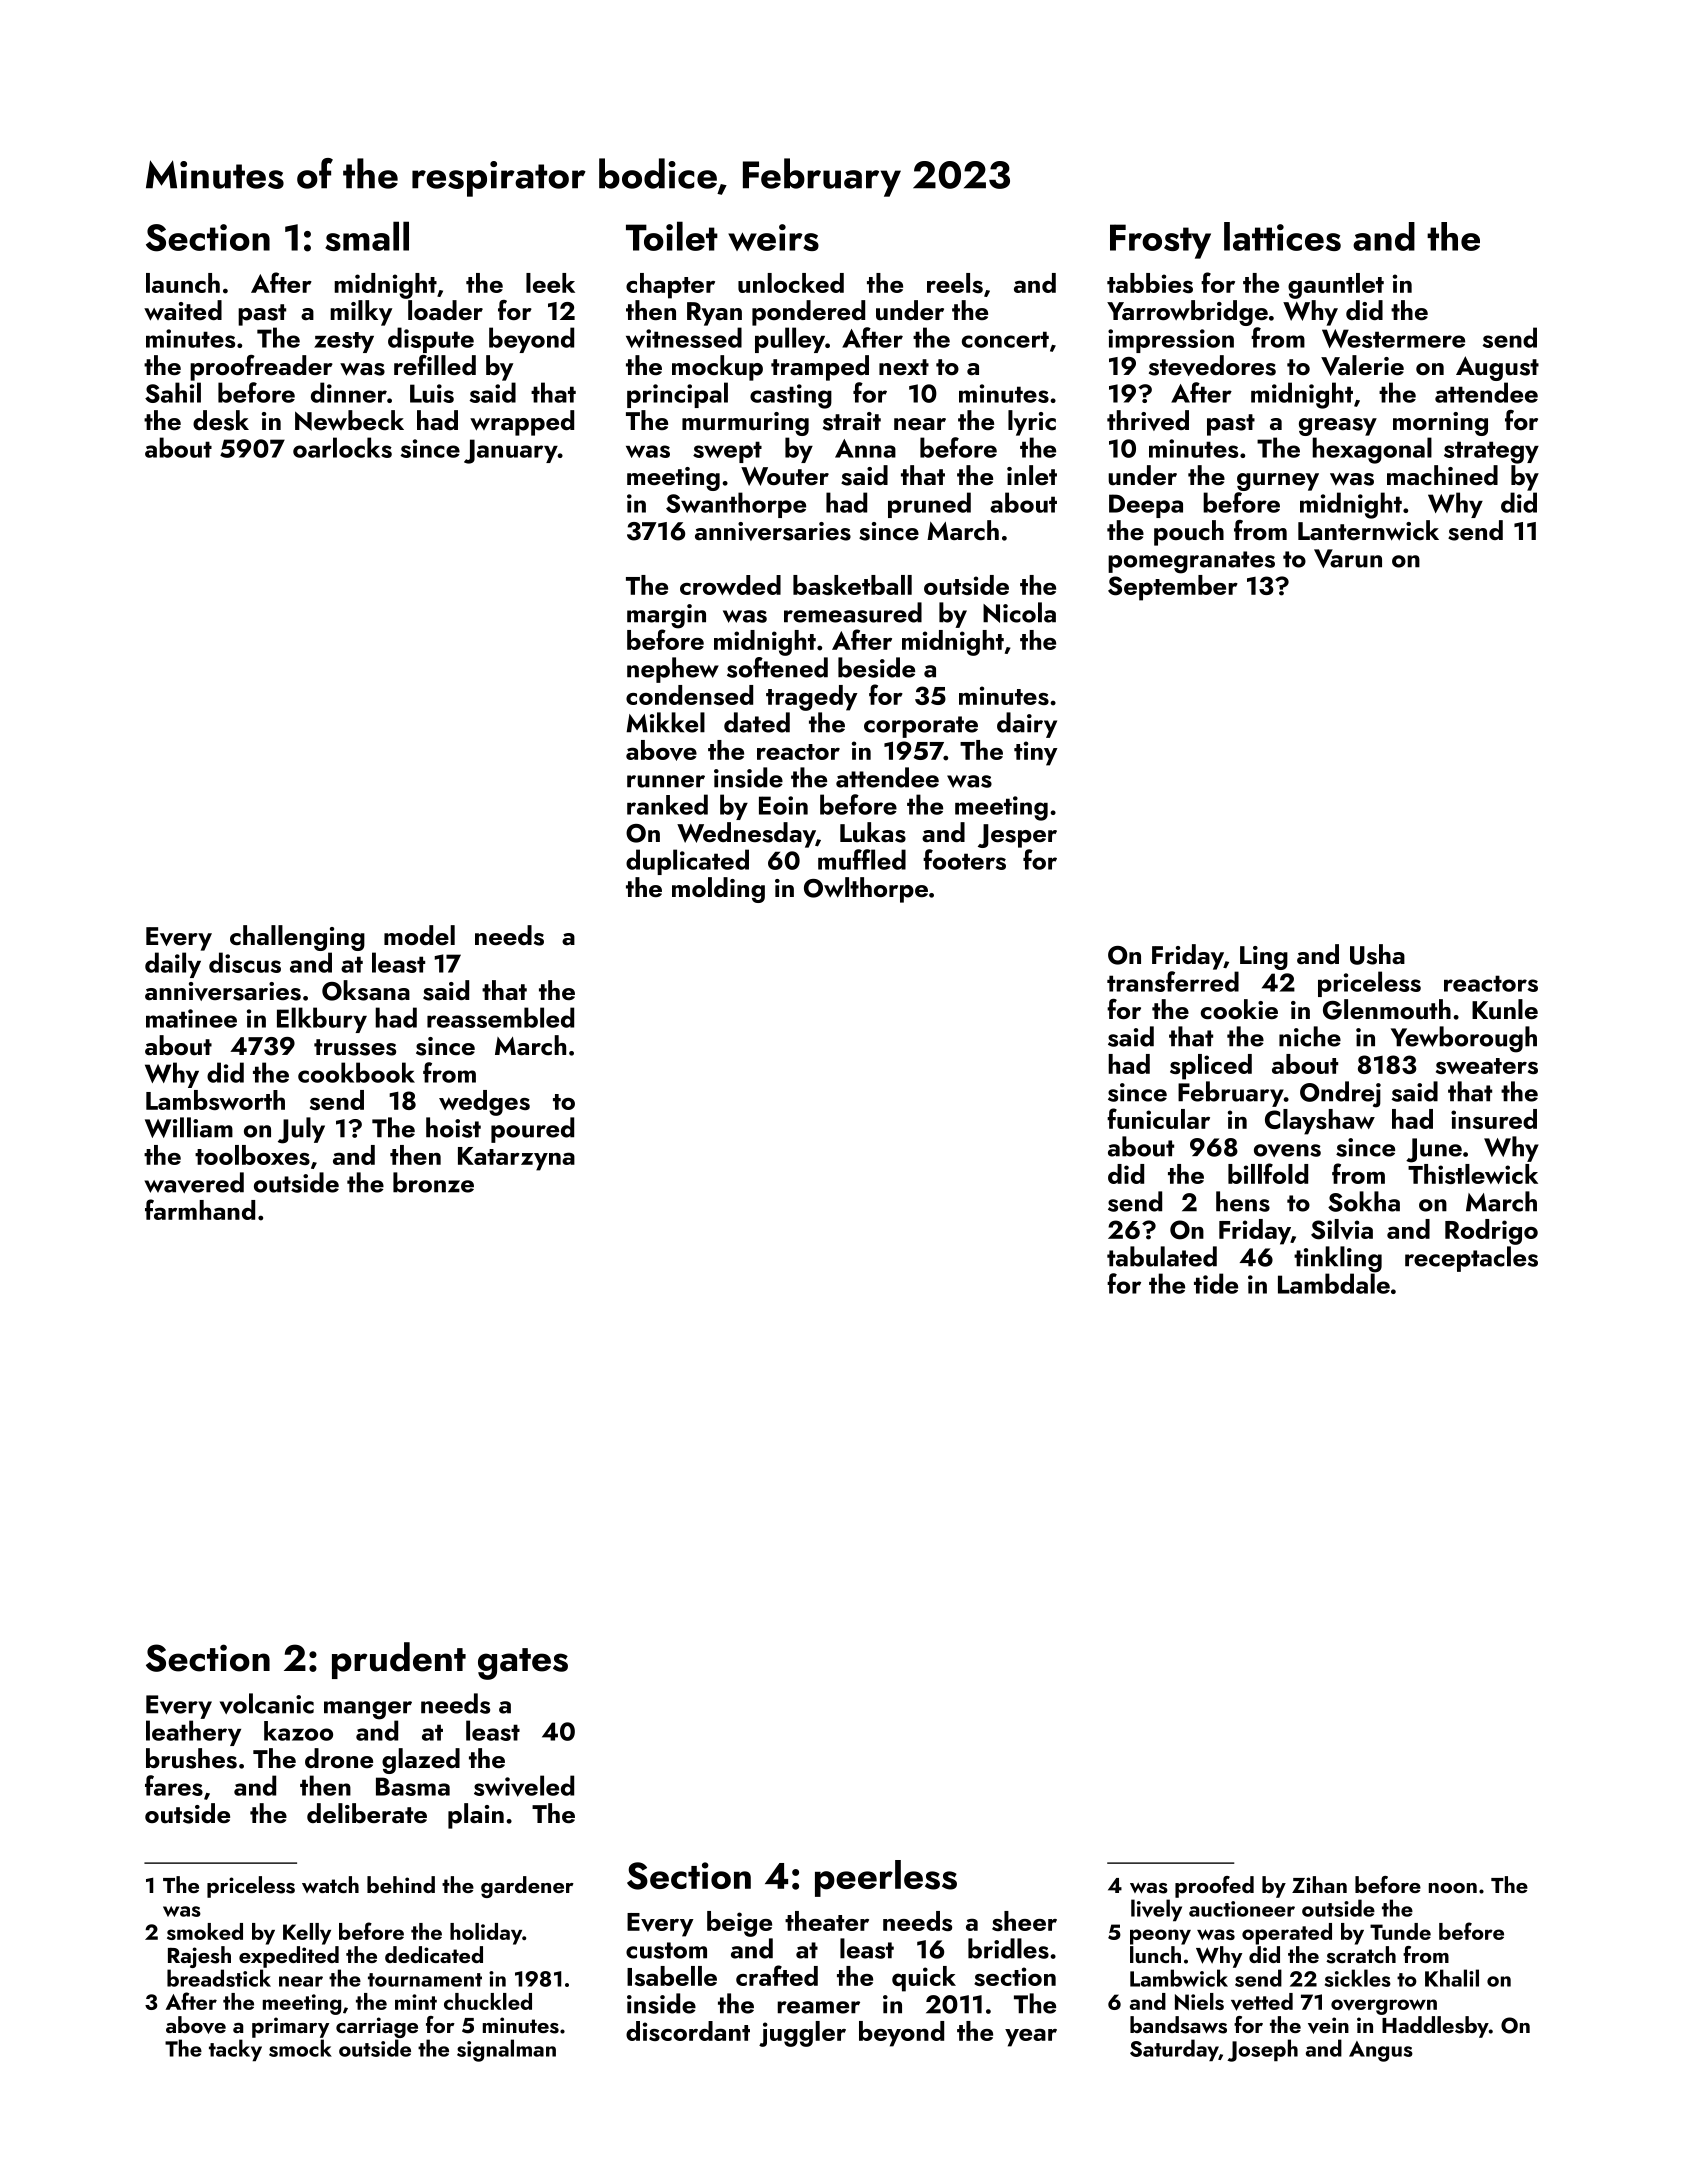 The image size is (1683, 2178). What do you see at coordinates (773, 237) in the screenshot?
I see `weirs` at bounding box center [773, 237].
